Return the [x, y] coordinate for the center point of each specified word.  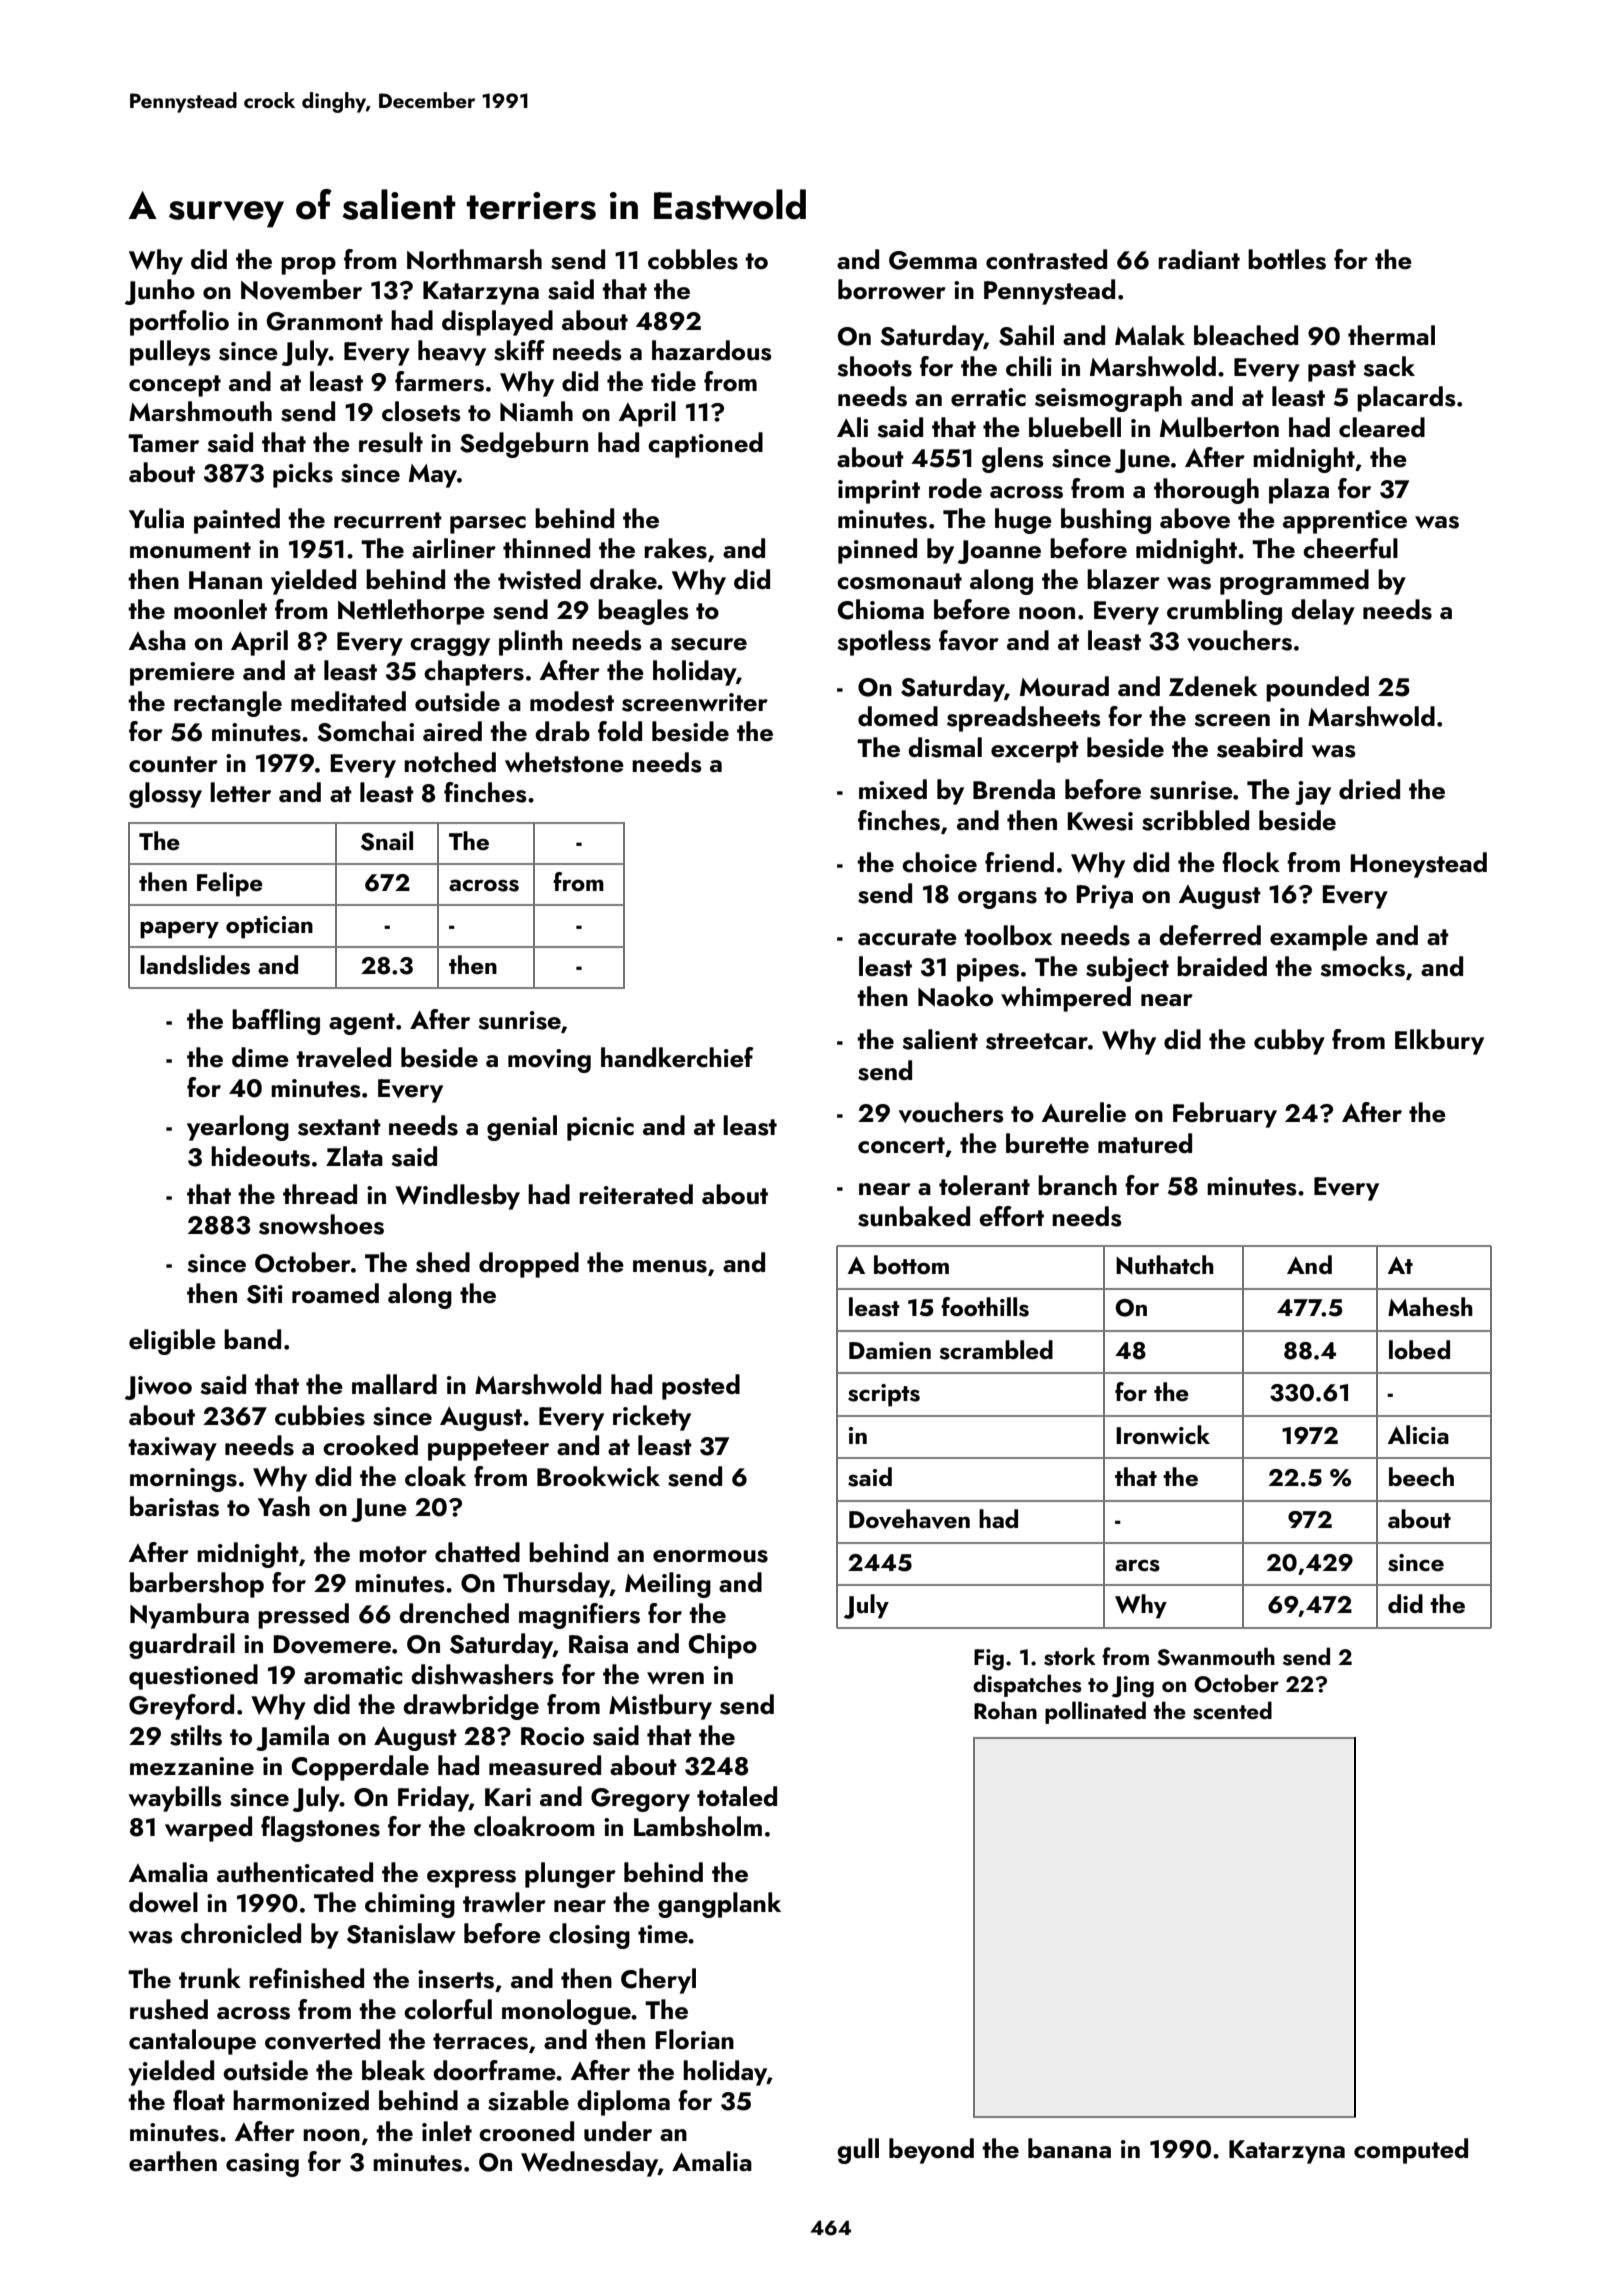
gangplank [719, 1905]
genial [522, 1128]
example [1319, 938]
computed [1411, 2151]
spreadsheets [1024, 719]
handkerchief [677, 1057]
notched [450, 762]
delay [1323, 612]
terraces [480, 2041]
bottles [1287, 259]
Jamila [292, 1738]
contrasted [1046, 259]
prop [308, 266]
